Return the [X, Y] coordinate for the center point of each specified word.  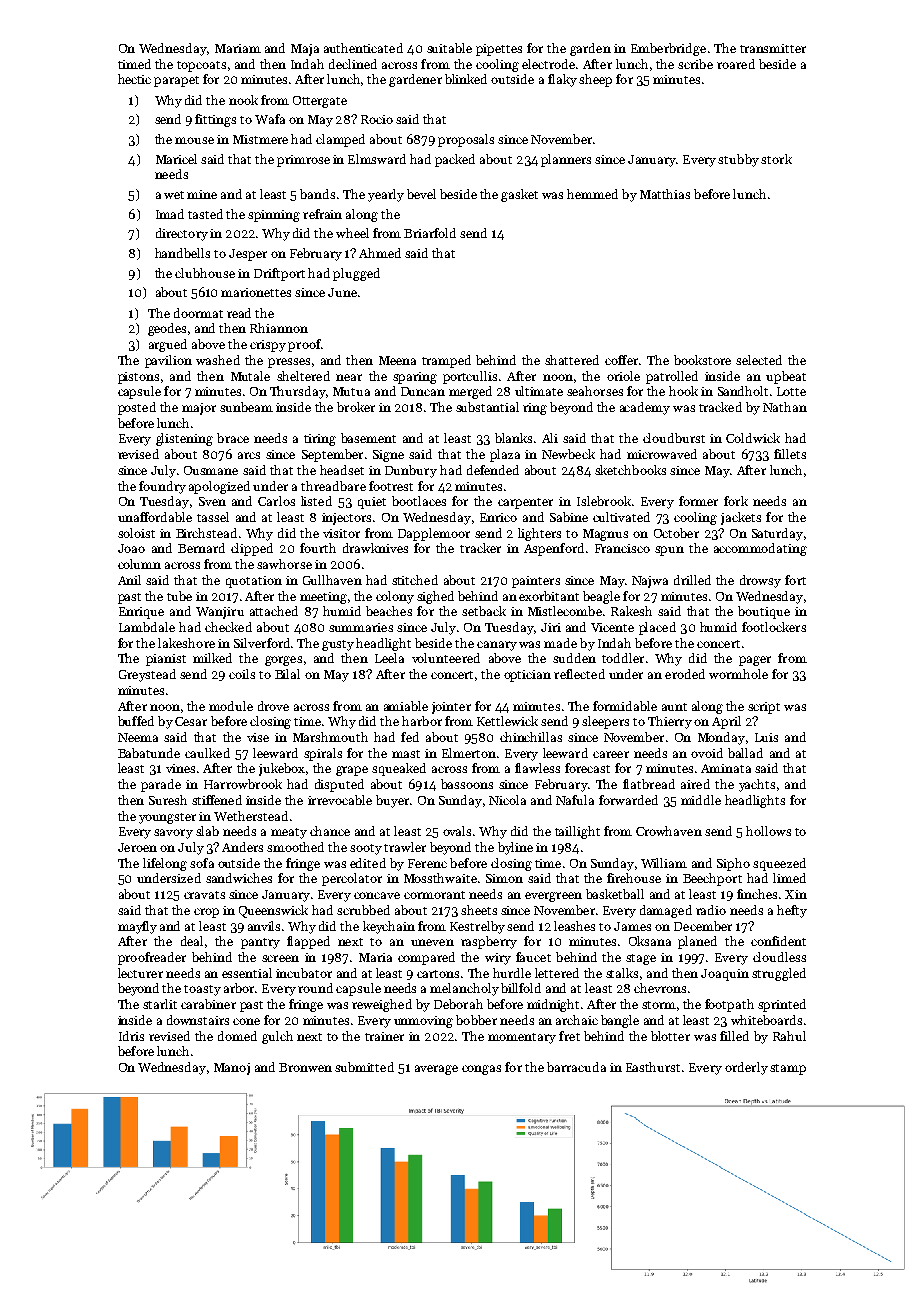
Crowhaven [669, 831]
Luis [766, 737]
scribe [695, 64]
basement [368, 438]
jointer [451, 708]
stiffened [217, 800]
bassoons [467, 784]
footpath [729, 1005]
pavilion [168, 361]
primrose [303, 161]
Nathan [785, 407]
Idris [131, 1036]
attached [274, 611]
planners [566, 160]
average [436, 1070]
